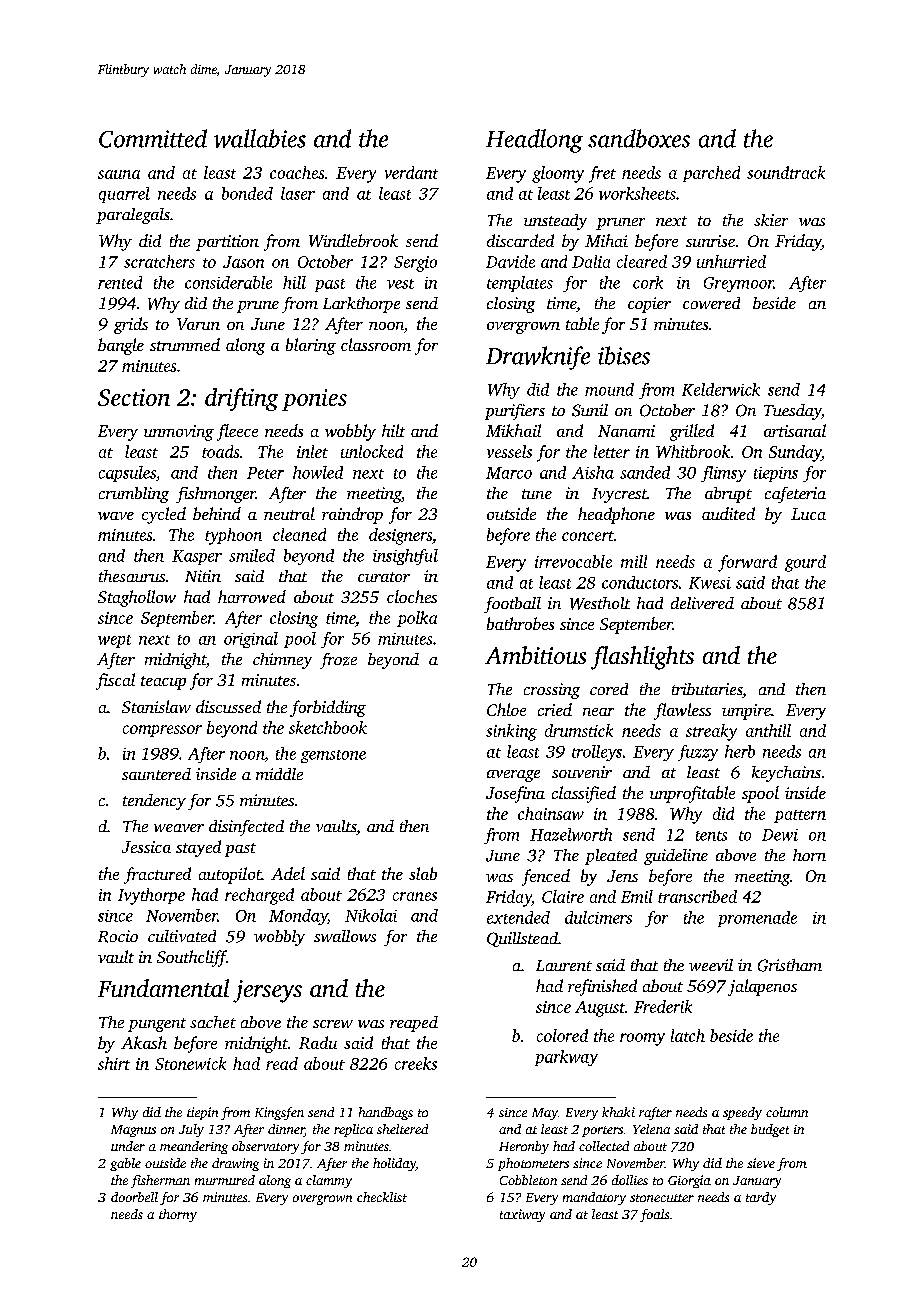 This page has width=924, height=1314. I want to click on vest, so click(400, 284).
